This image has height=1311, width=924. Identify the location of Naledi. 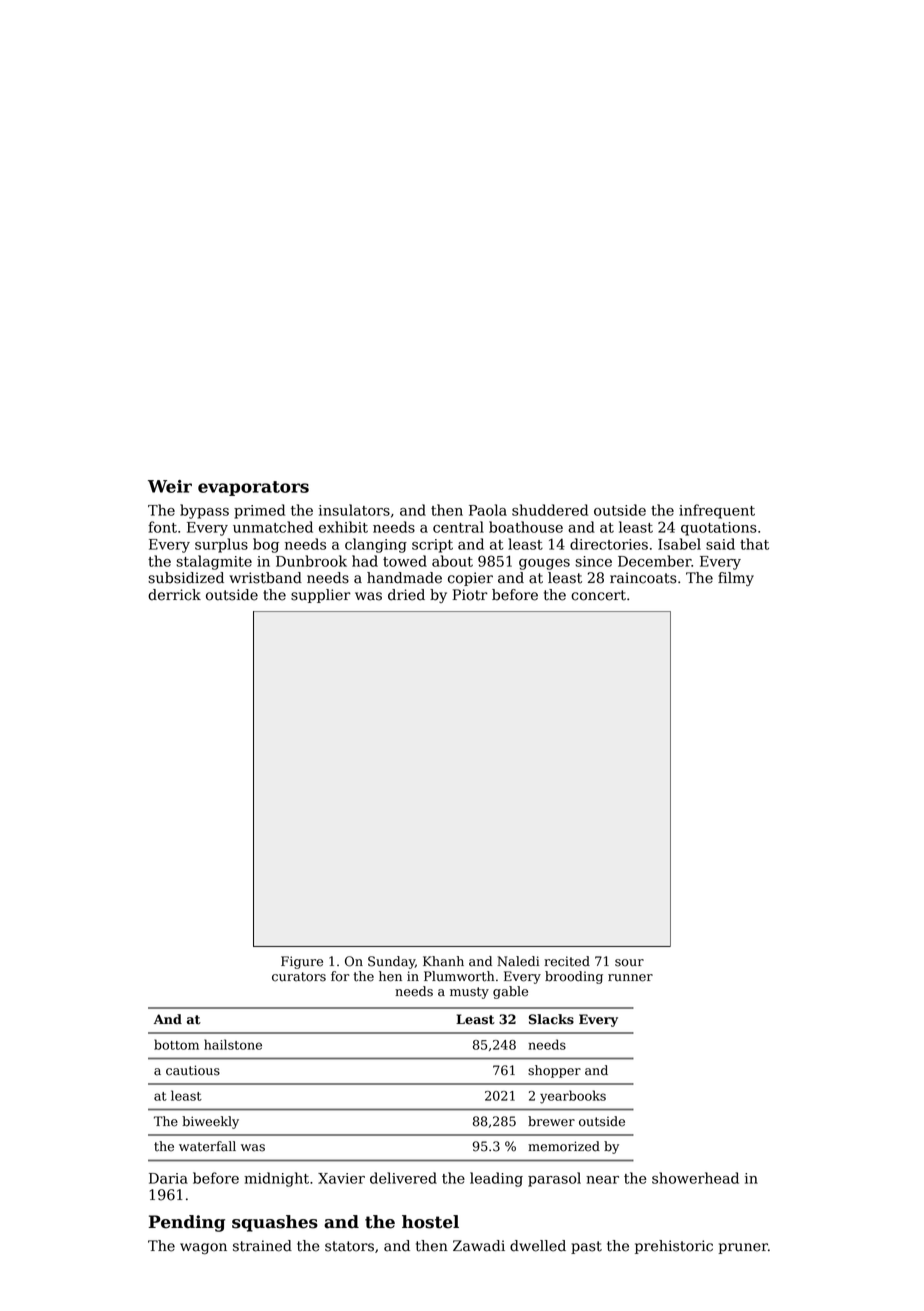
(518, 961).
